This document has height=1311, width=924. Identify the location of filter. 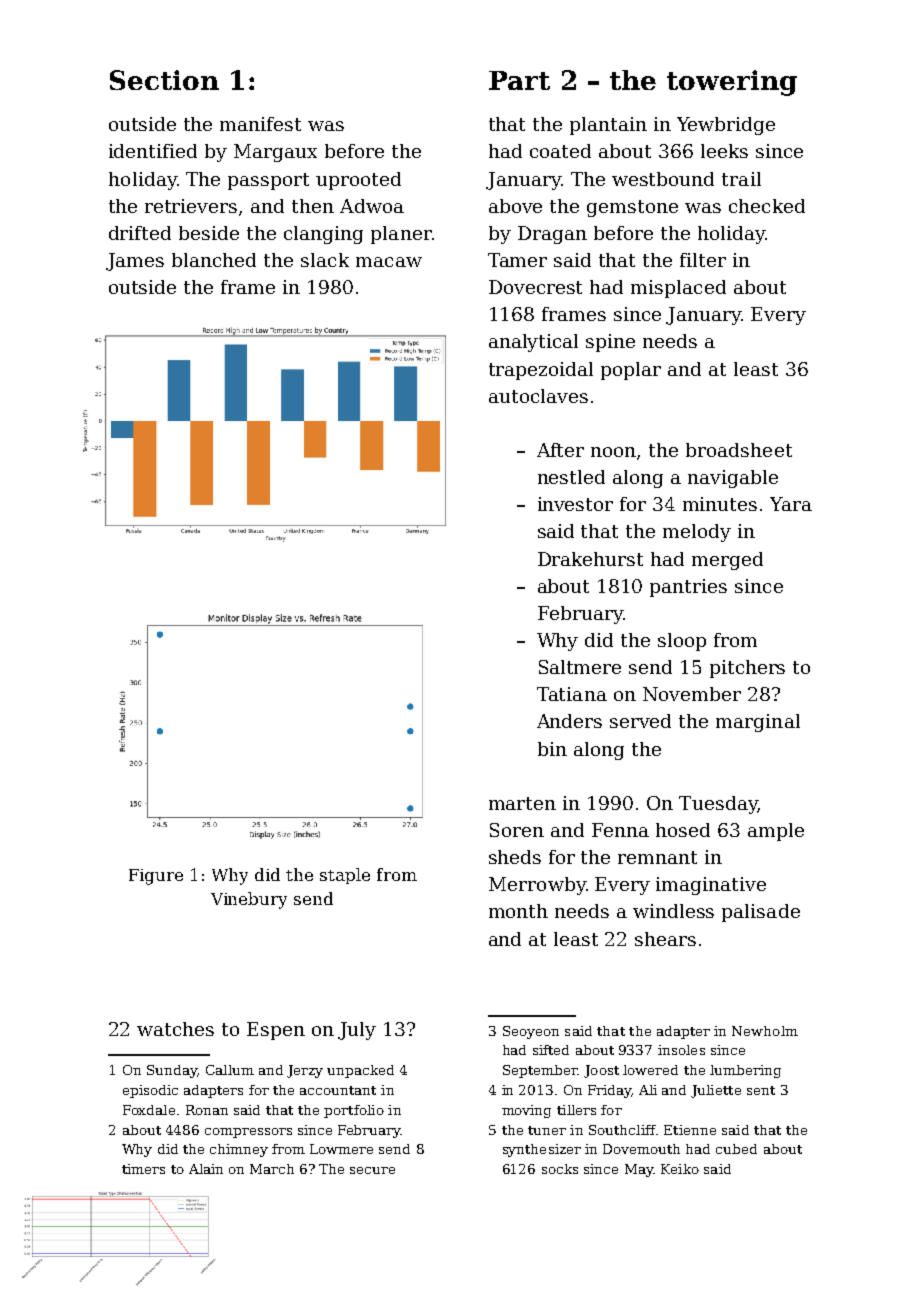
(703, 260).
